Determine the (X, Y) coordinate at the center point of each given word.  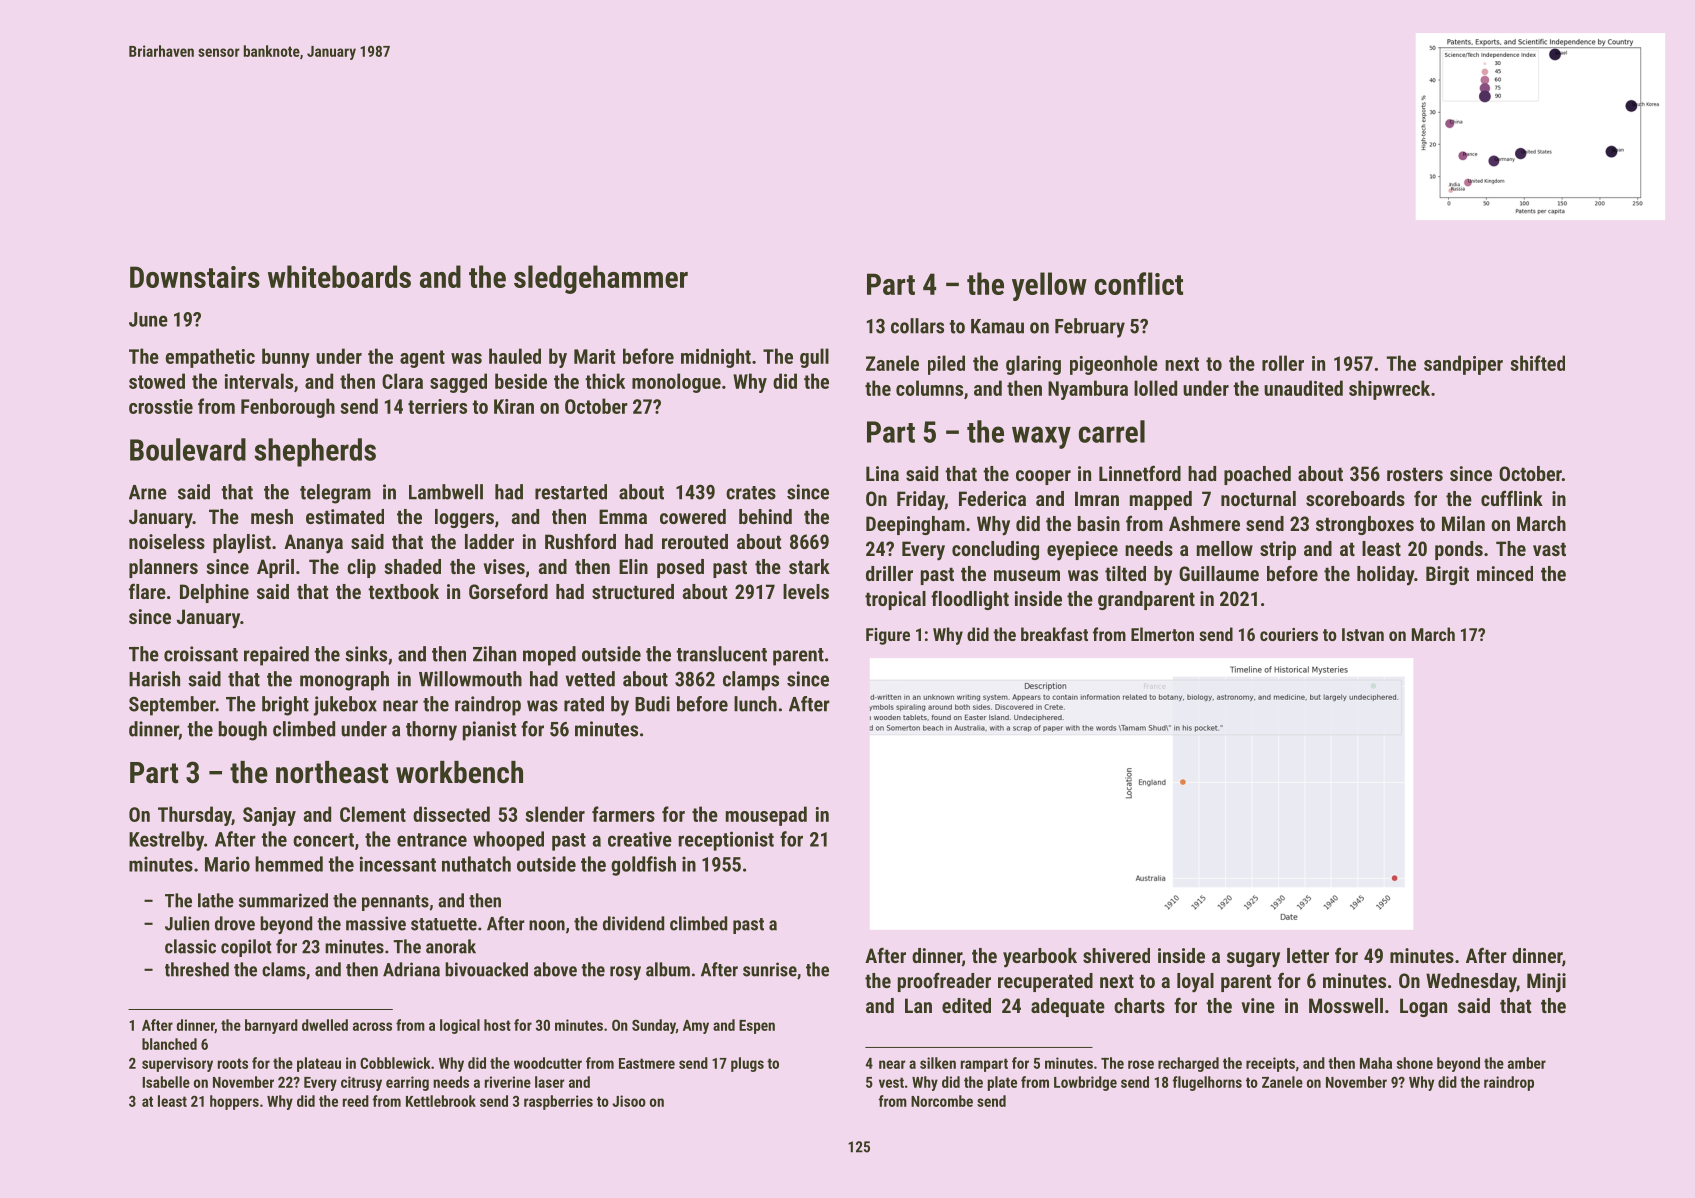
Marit (594, 356)
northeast (332, 772)
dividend (633, 923)
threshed (197, 969)
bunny (286, 358)
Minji (1546, 983)
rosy (625, 973)
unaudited (1303, 388)
